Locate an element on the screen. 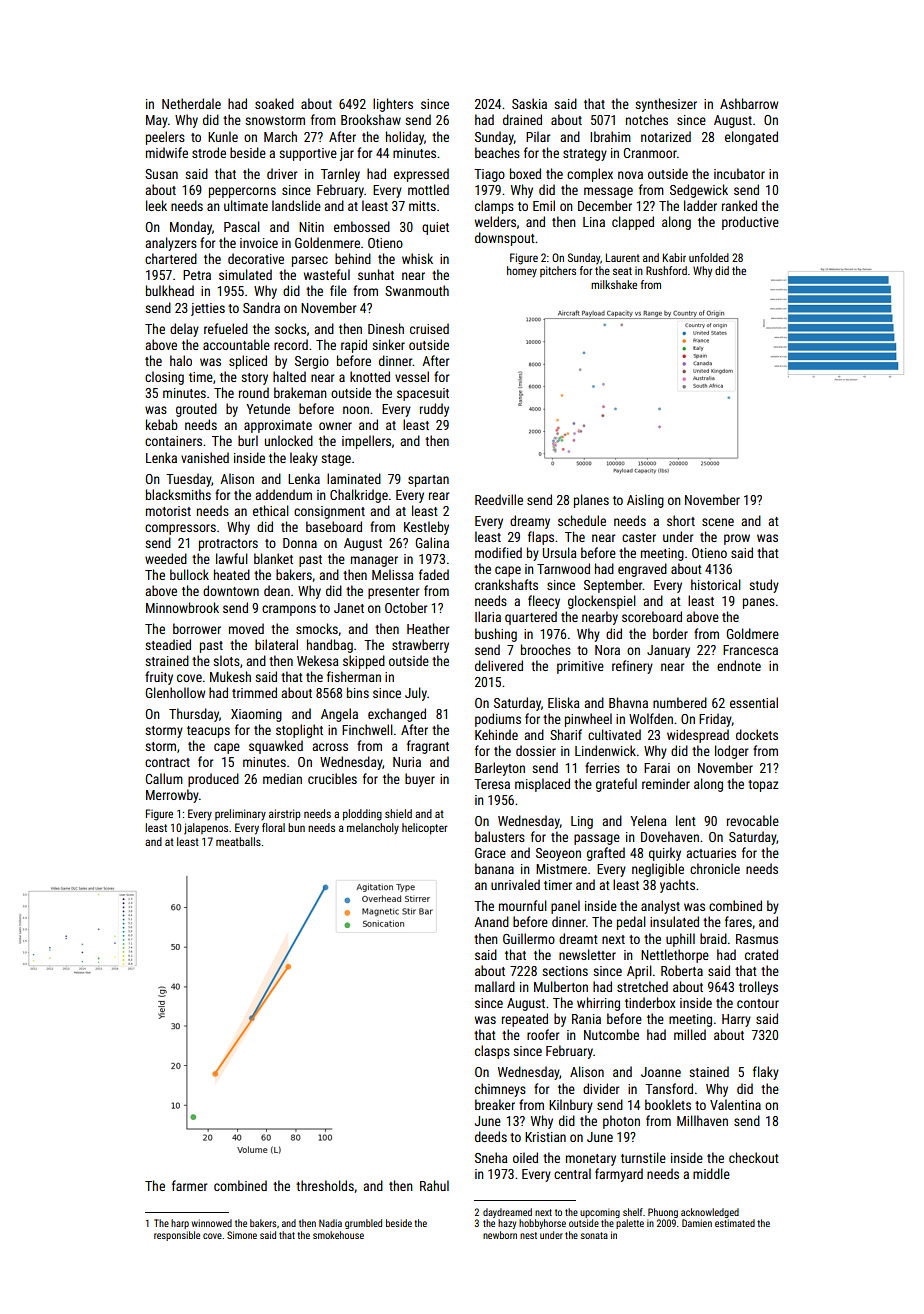 Image resolution: width=924 pixels, height=1314 pixels. burl is located at coordinates (248, 440).
